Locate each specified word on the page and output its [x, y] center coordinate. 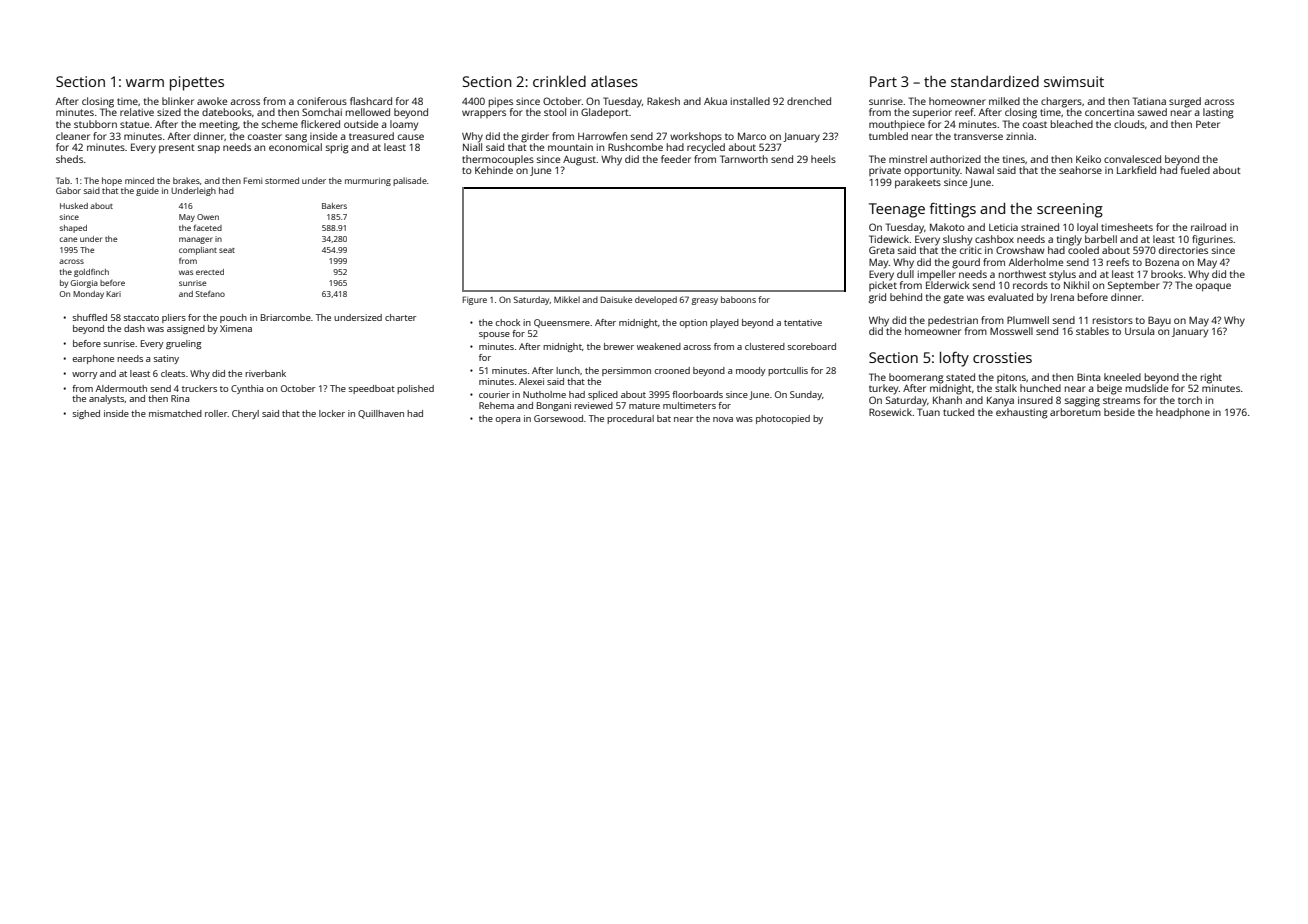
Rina [180, 398]
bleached [1072, 124]
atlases [614, 81]
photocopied [783, 419]
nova [723, 419]
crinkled [559, 81]
